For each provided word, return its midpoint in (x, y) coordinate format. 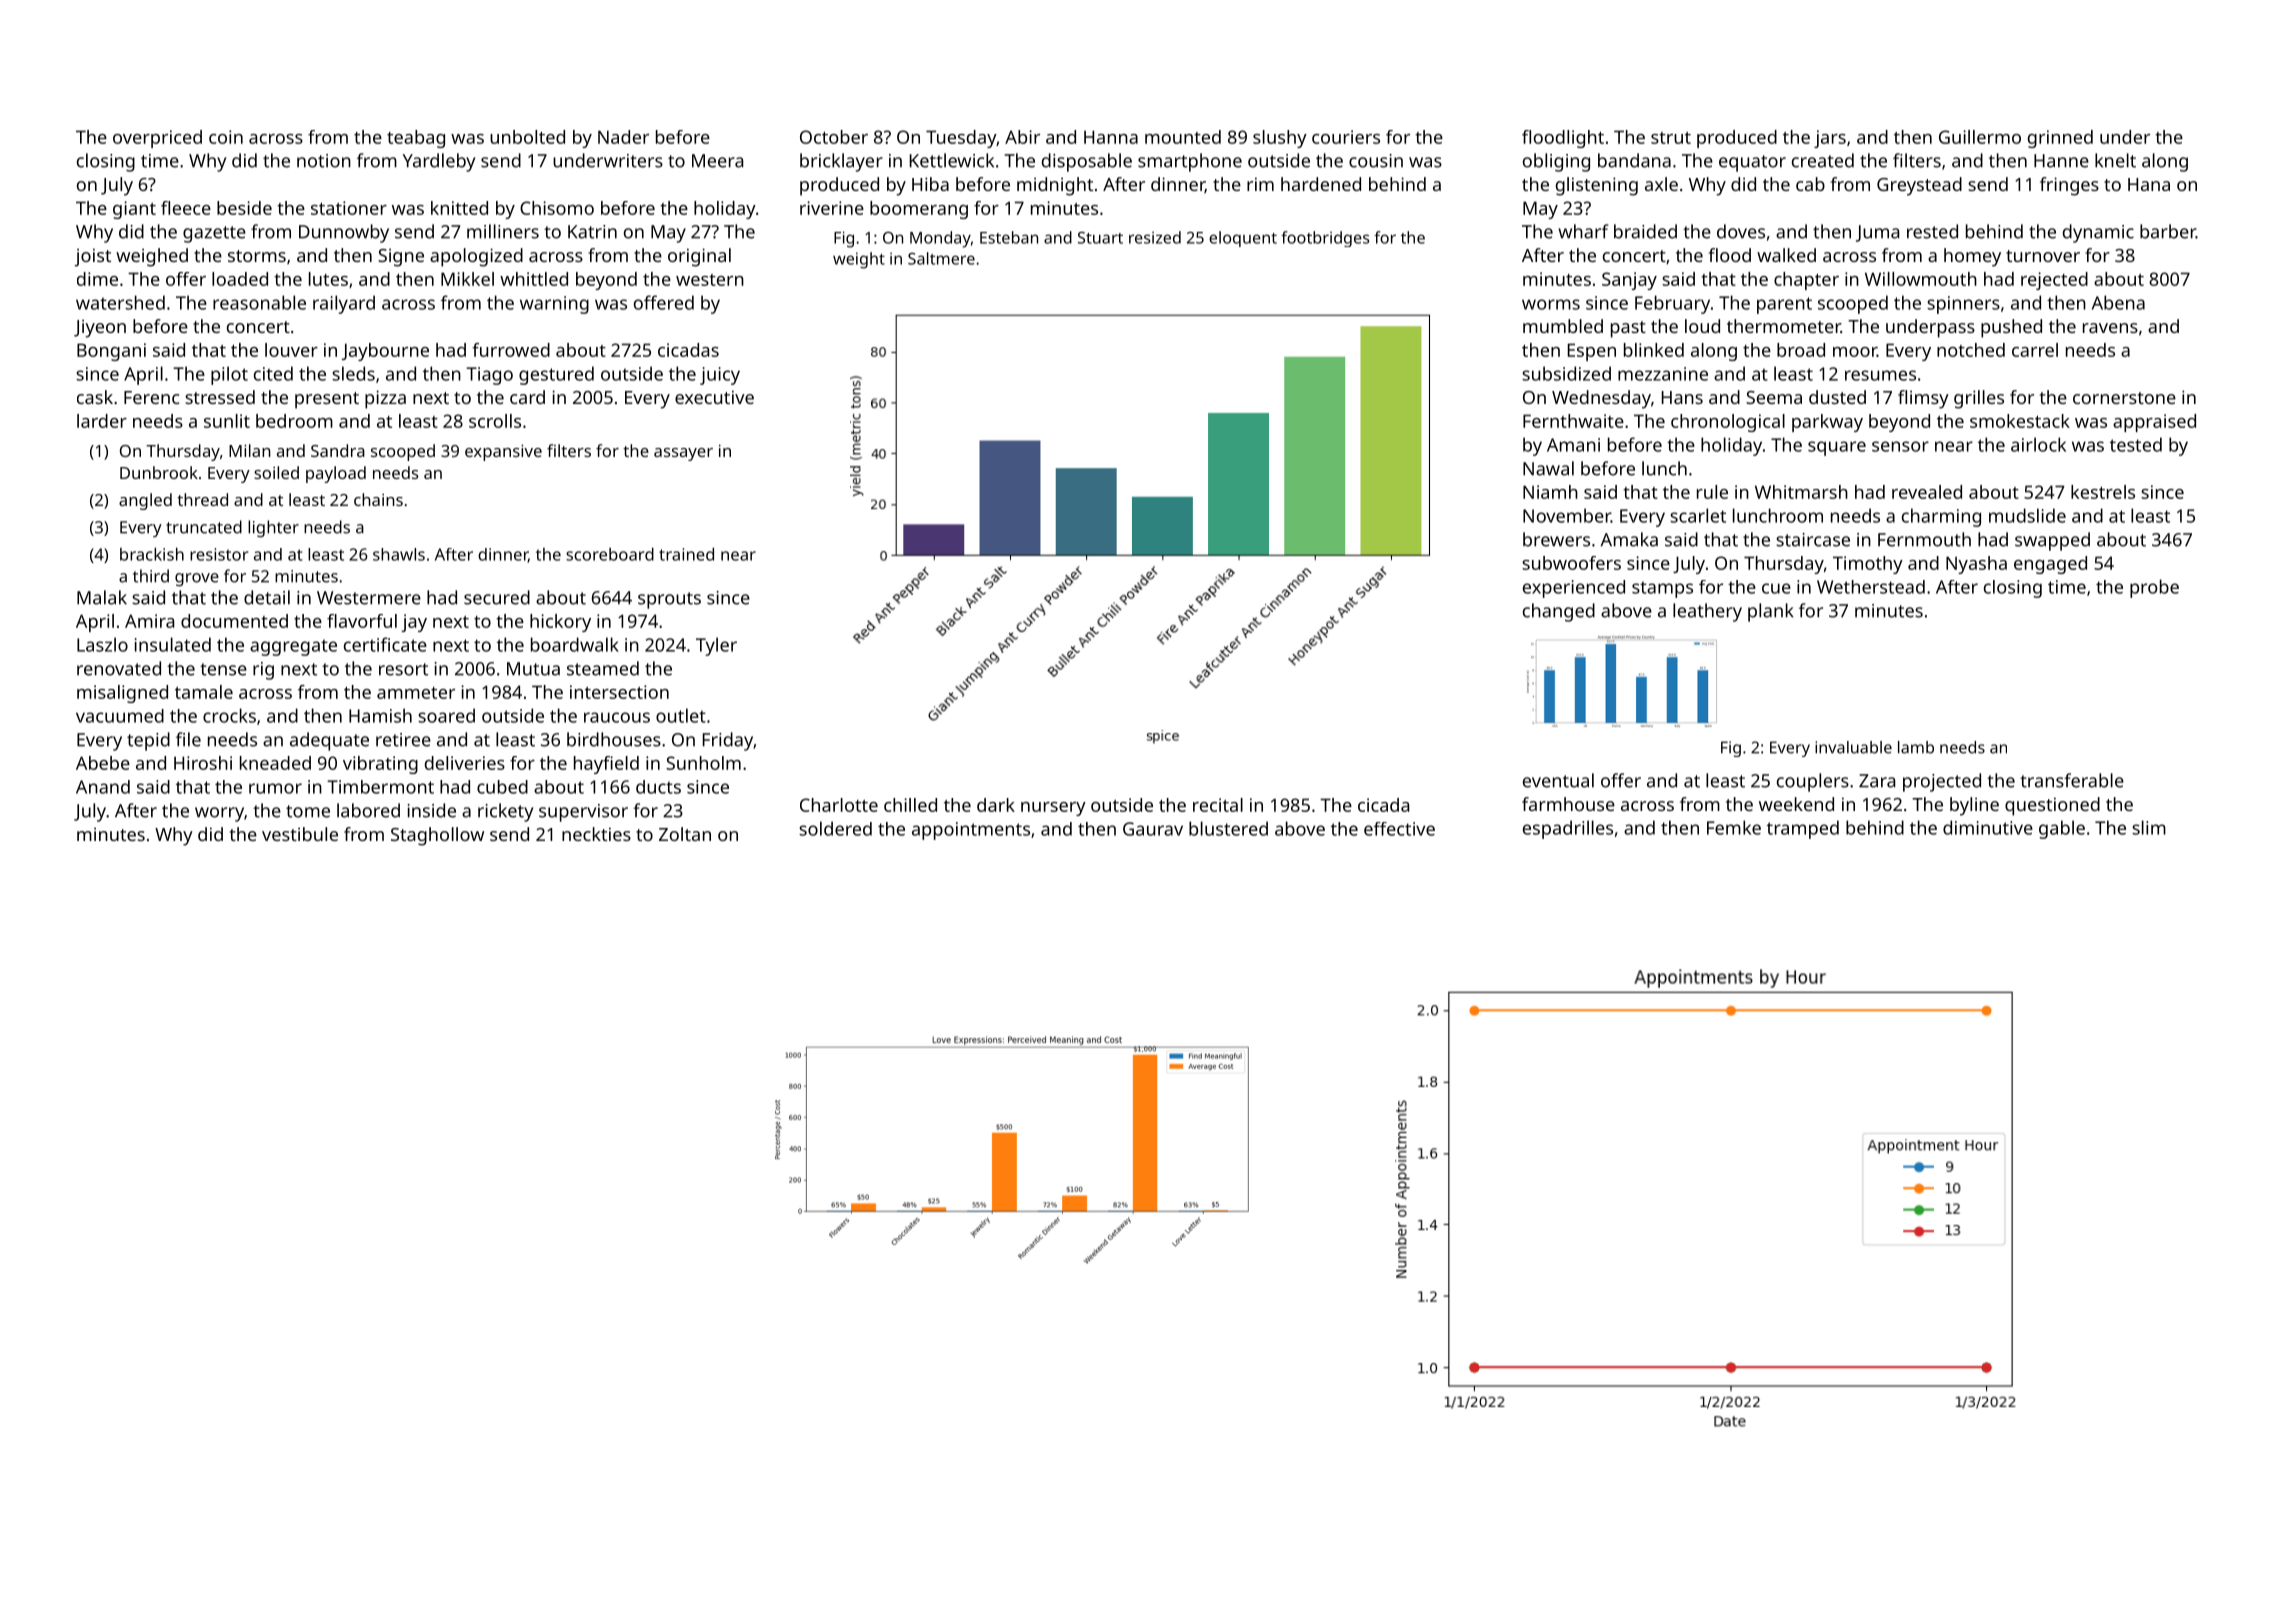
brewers (1556, 539)
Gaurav (1153, 829)
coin (226, 137)
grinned (2060, 139)
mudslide (2027, 515)
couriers (1346, 137)
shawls (399, 554)
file (188, 739)
